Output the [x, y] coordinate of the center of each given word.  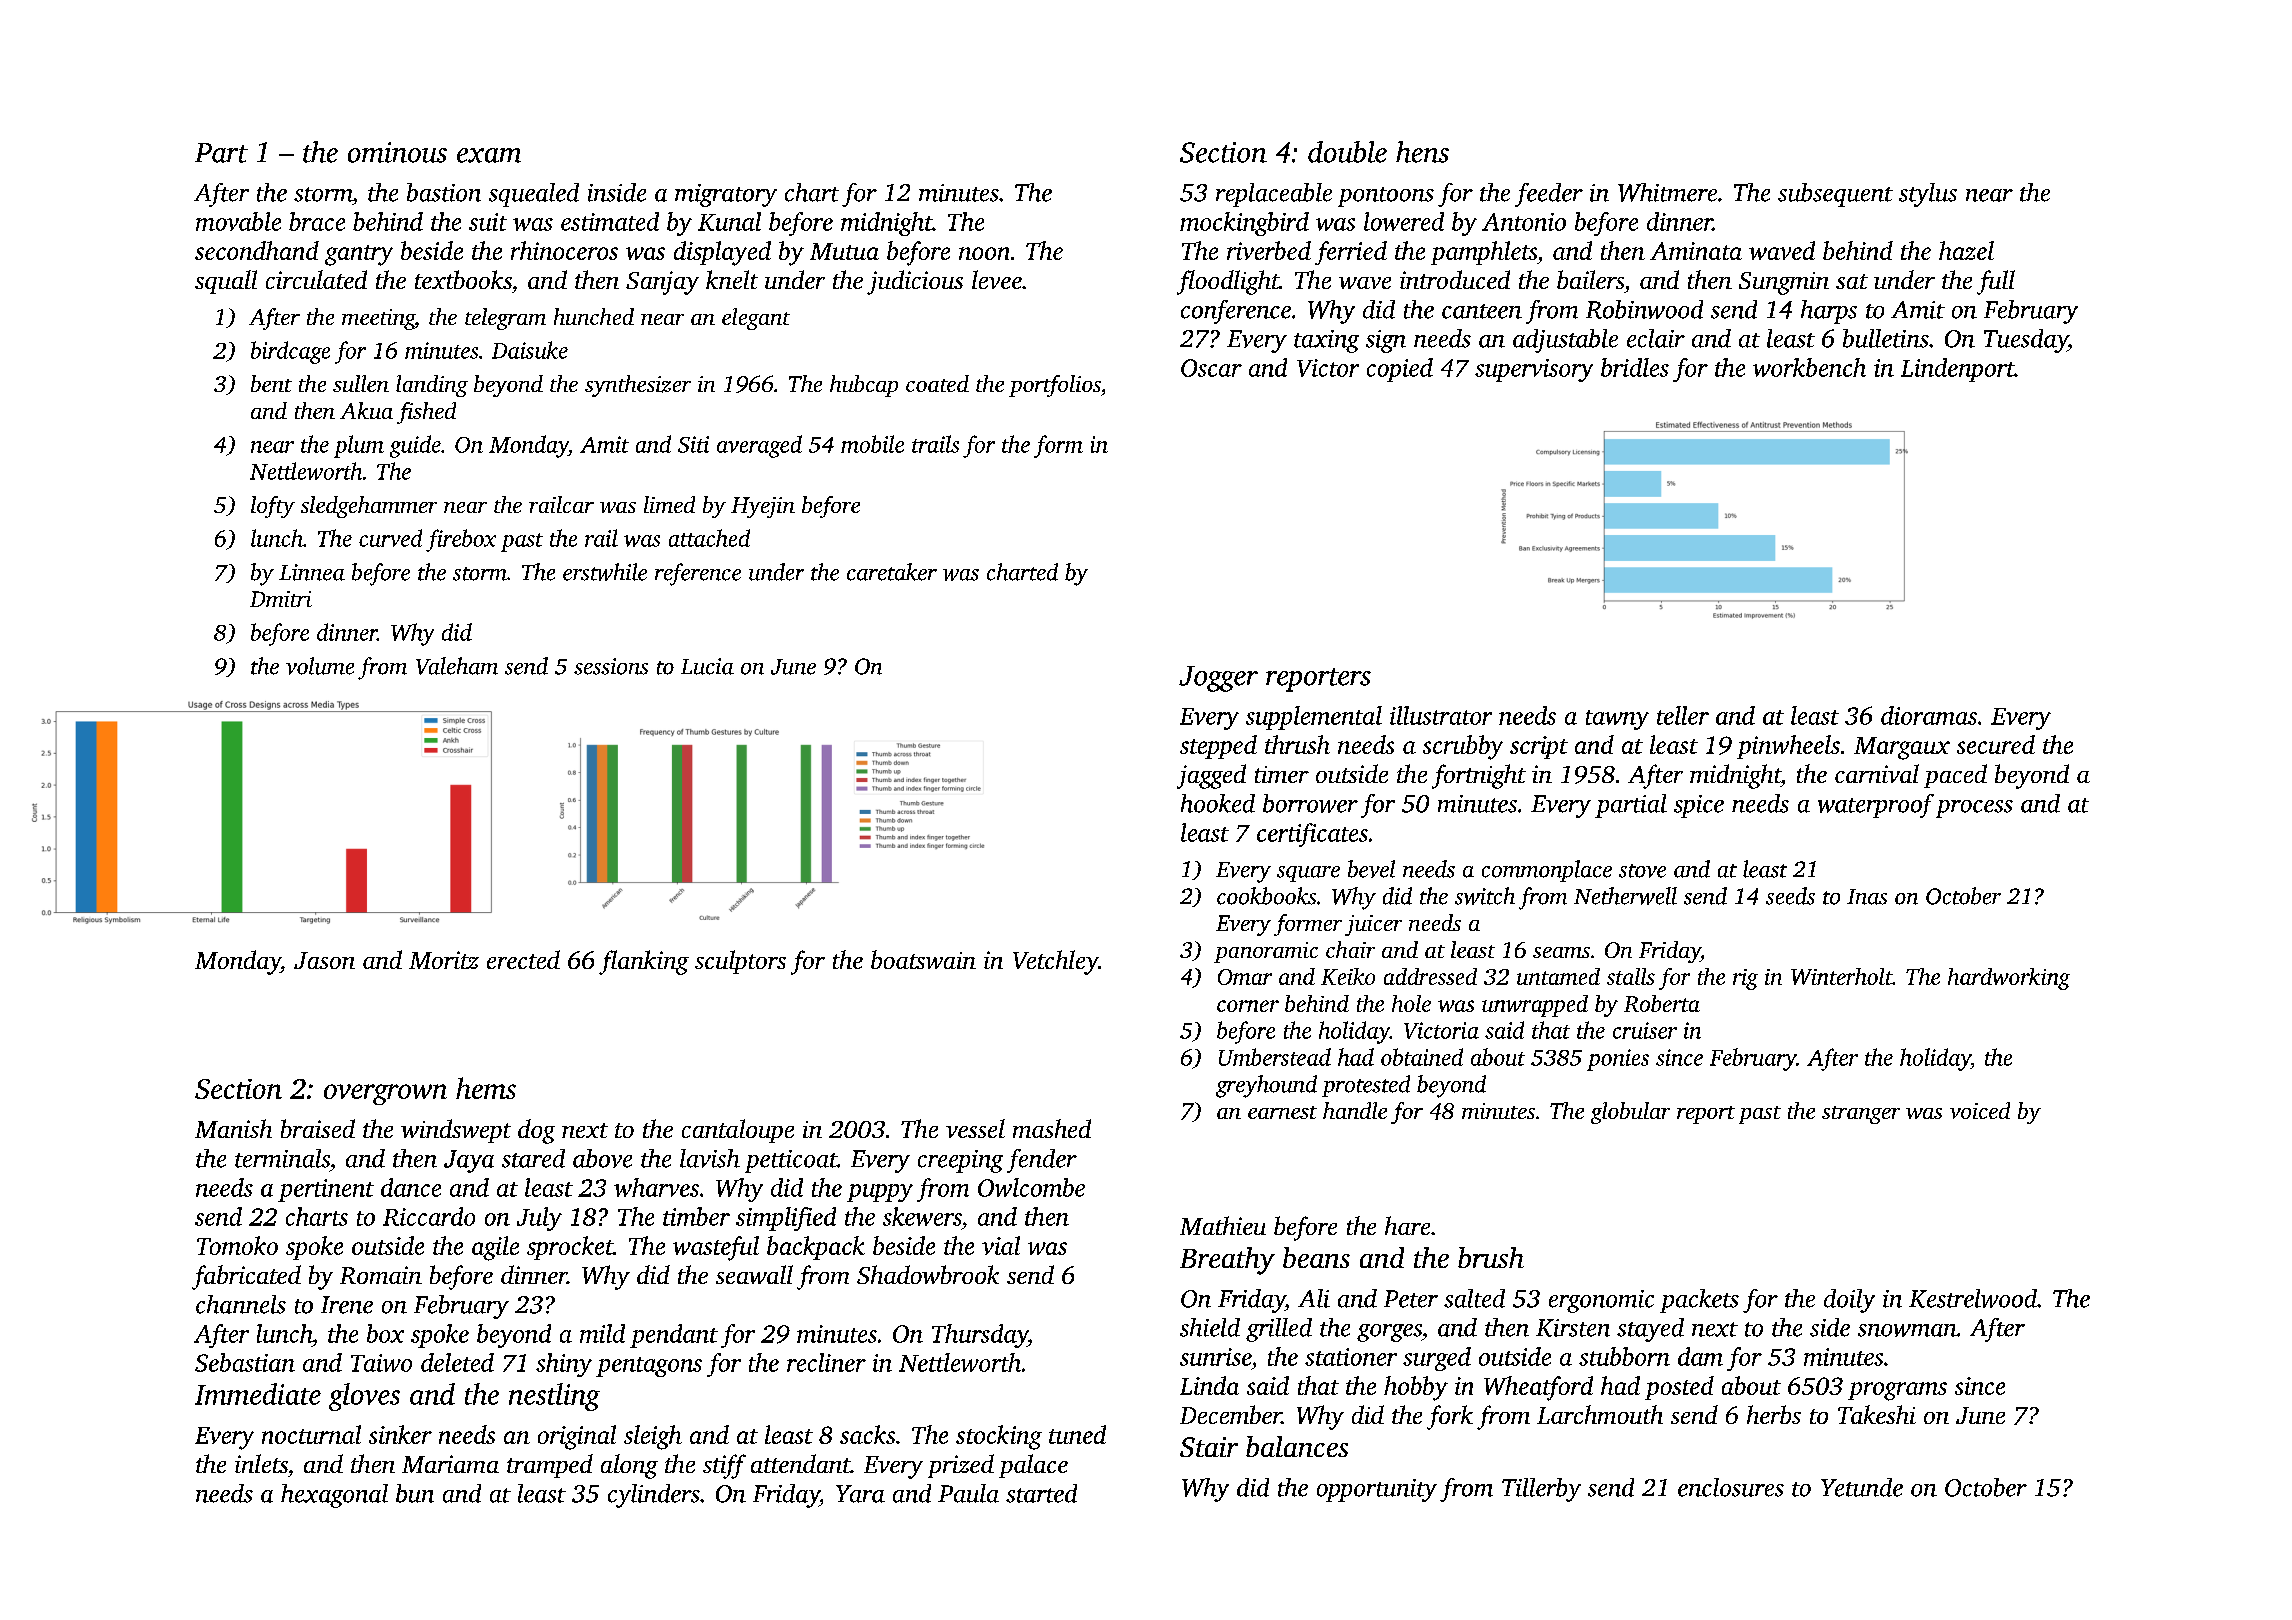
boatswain [923, 959]
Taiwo [381, 1363]
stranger [1861, 1115]
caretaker [892, 572]
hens [1422, 152]
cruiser [1645, 1030]
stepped [1218, 747]
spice [1699, 806]
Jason [324, 960]
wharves [656, 1187]
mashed [1052, 1128]
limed [669, 504]
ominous [397, 152]
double [1347, 152]
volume [320, 666]
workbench [1809, 367]
